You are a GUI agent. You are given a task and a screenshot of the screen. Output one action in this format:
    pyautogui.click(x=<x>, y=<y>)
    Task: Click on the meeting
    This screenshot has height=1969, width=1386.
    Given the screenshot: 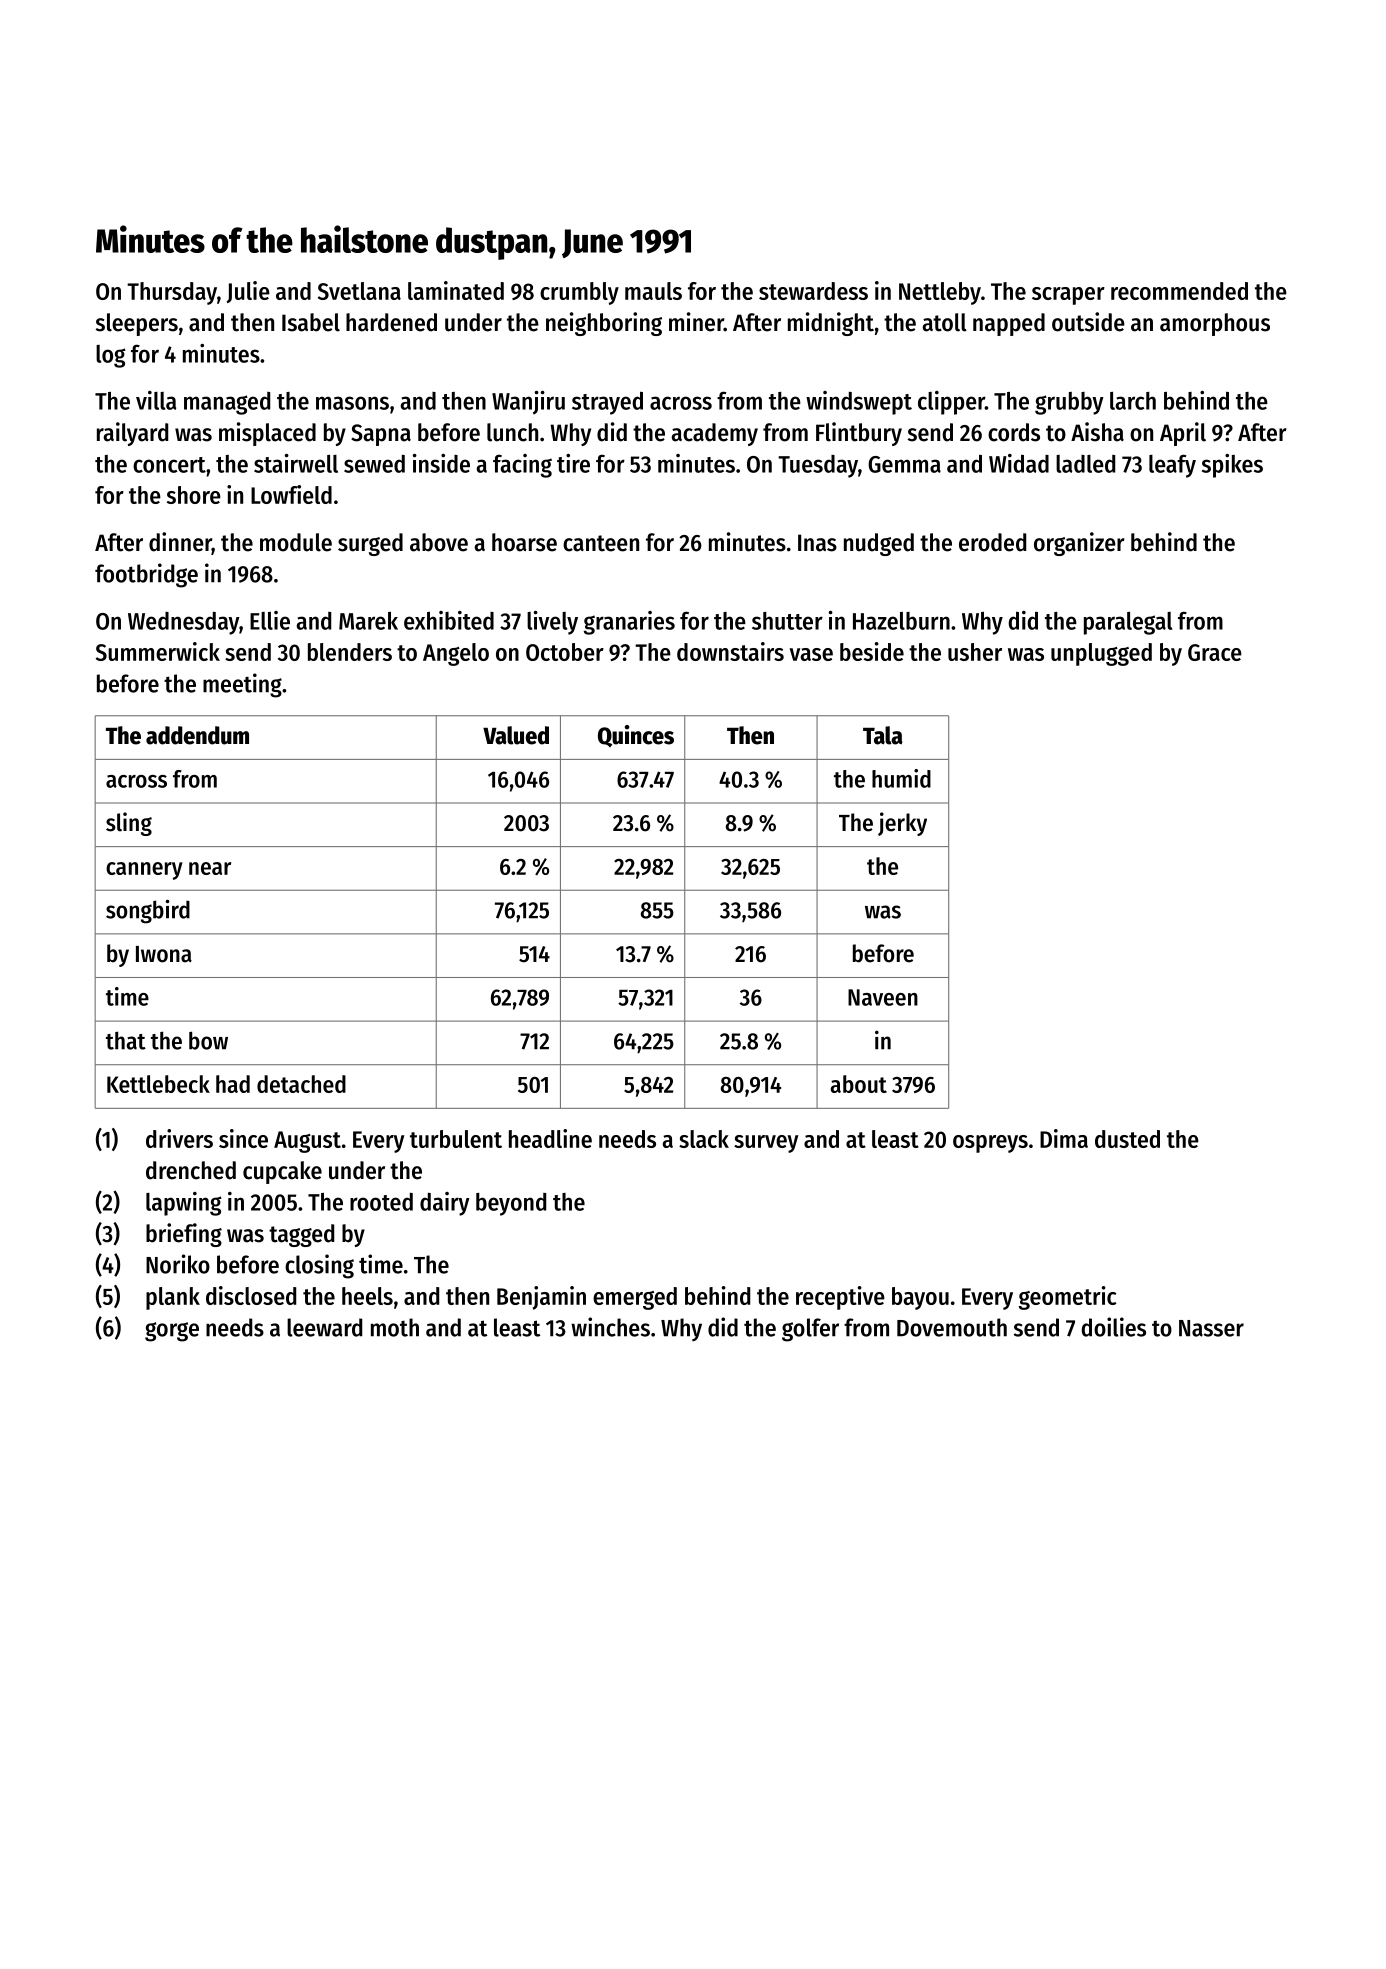 What is the action you would take?
    pyautogui.click(x=242, y=685)
